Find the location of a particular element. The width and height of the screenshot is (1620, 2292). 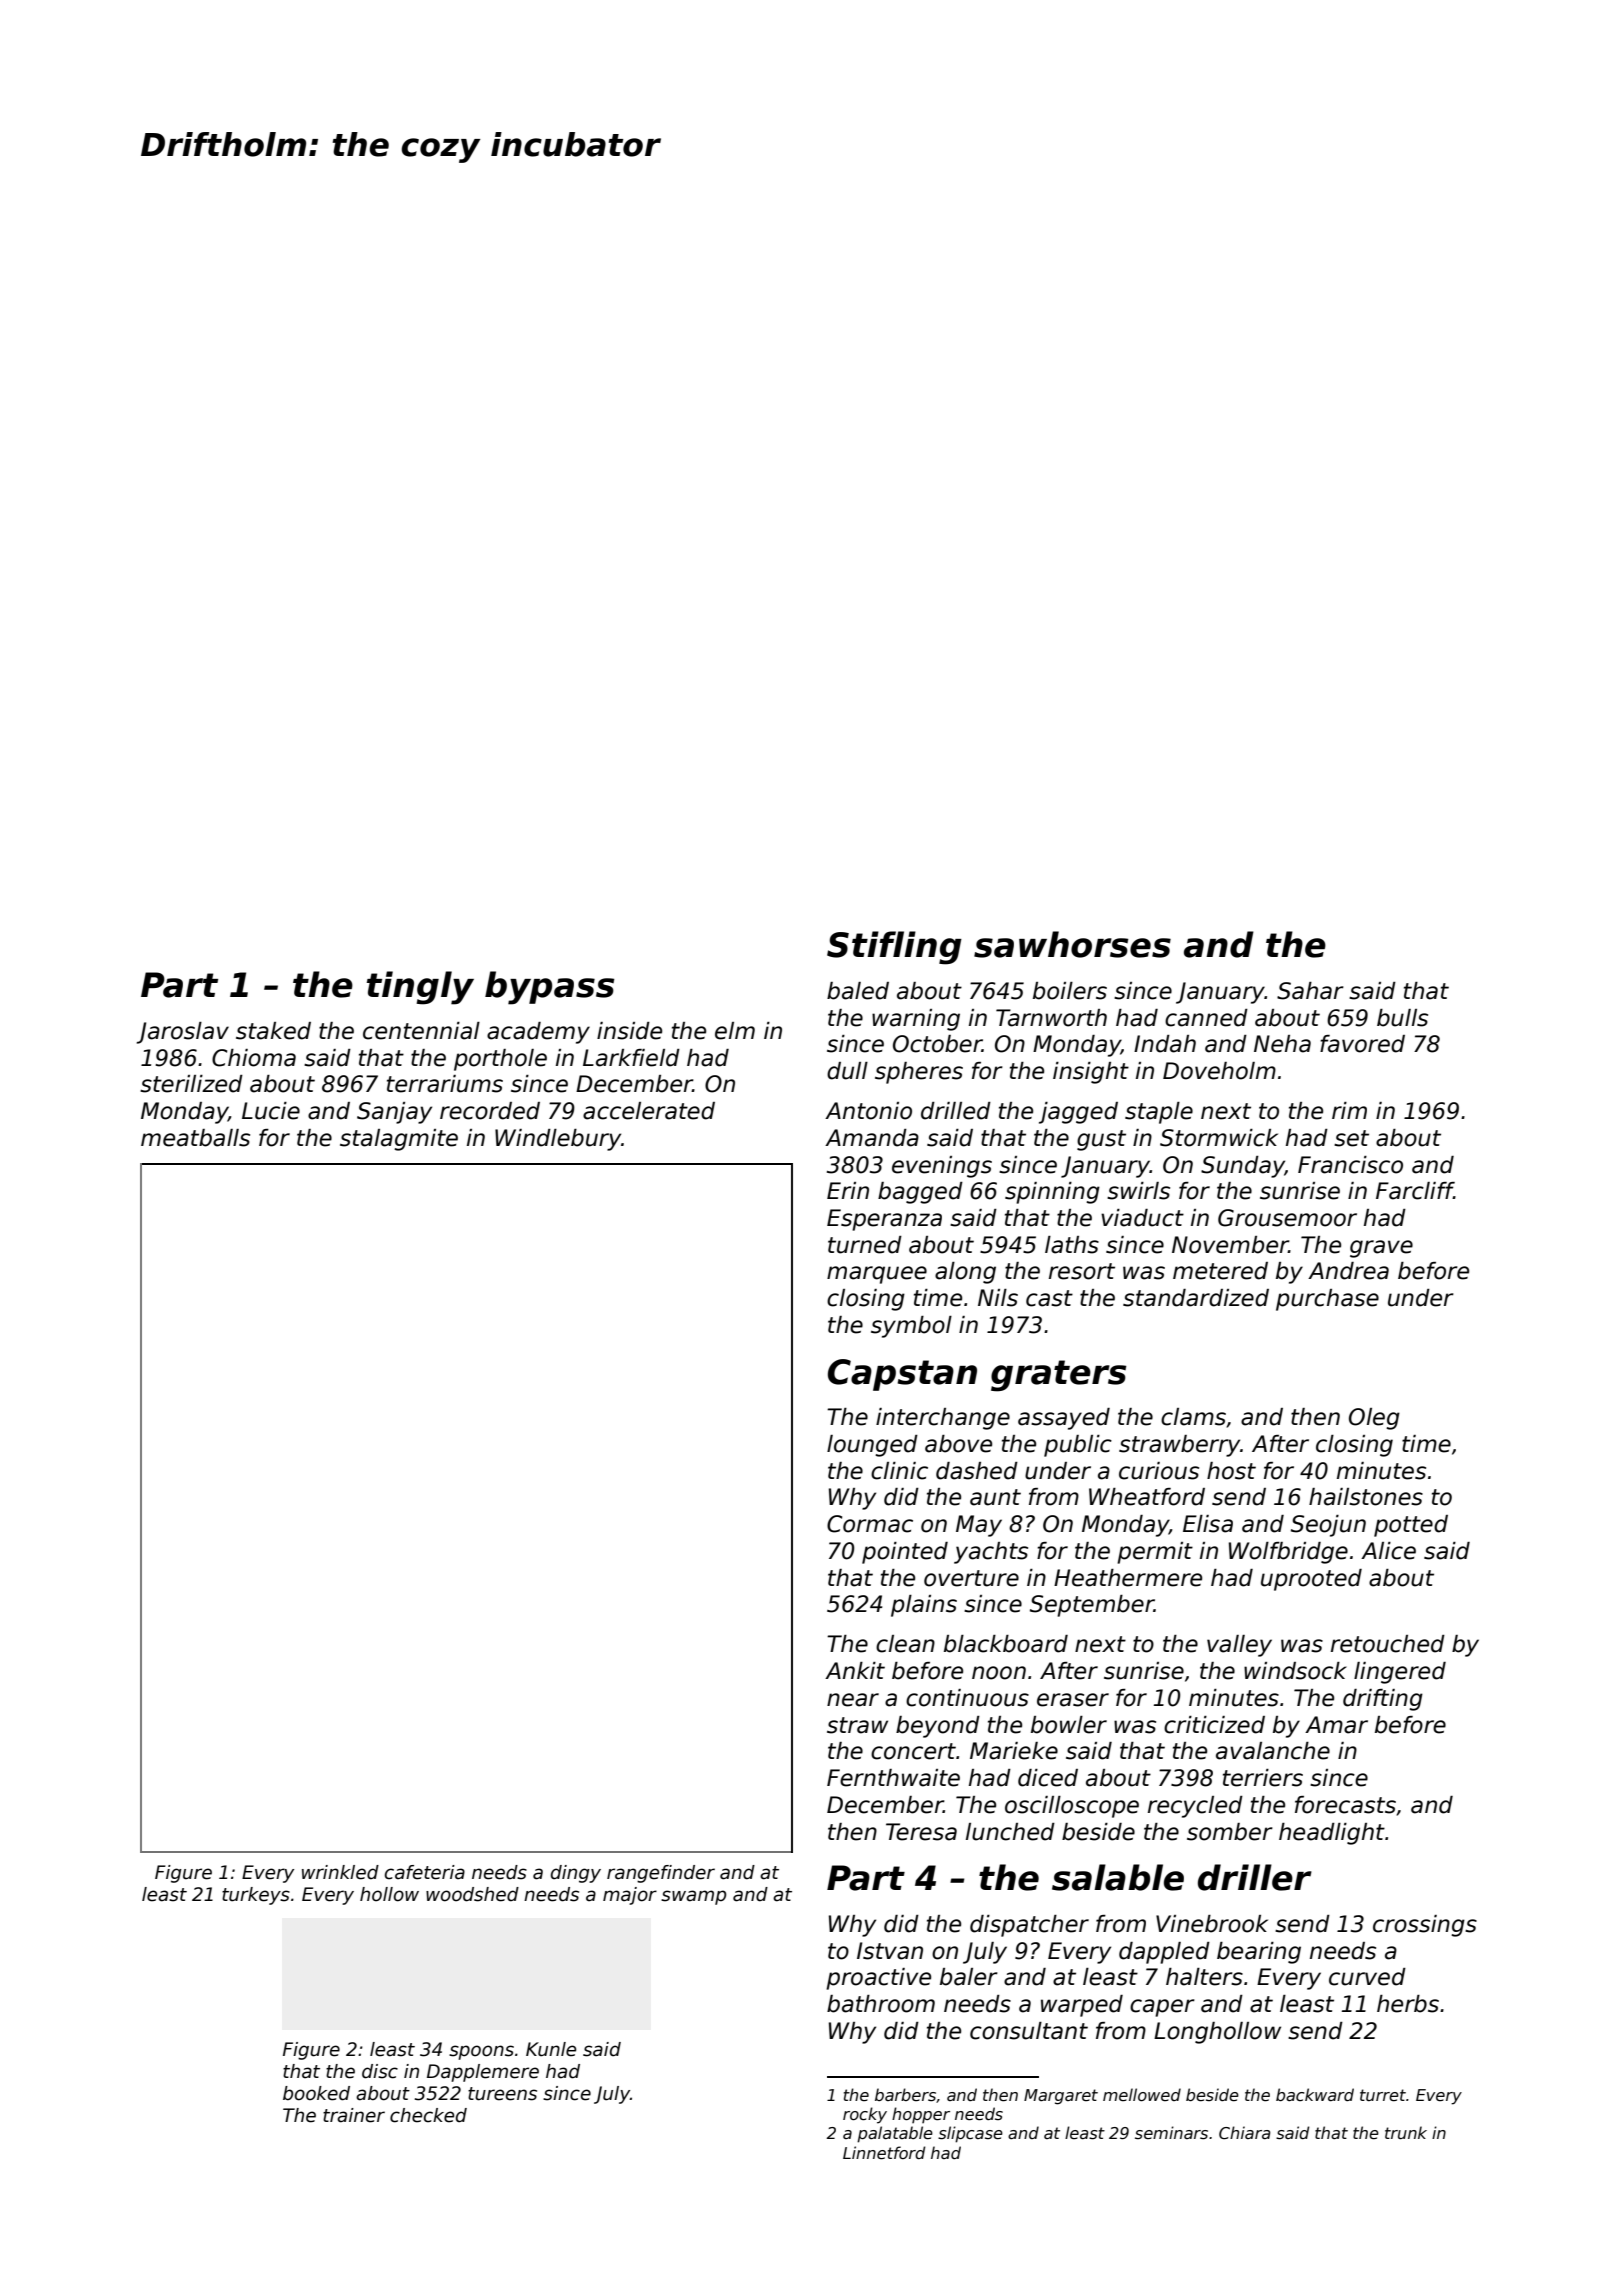

staked is located at coordinates (273, 1031).
